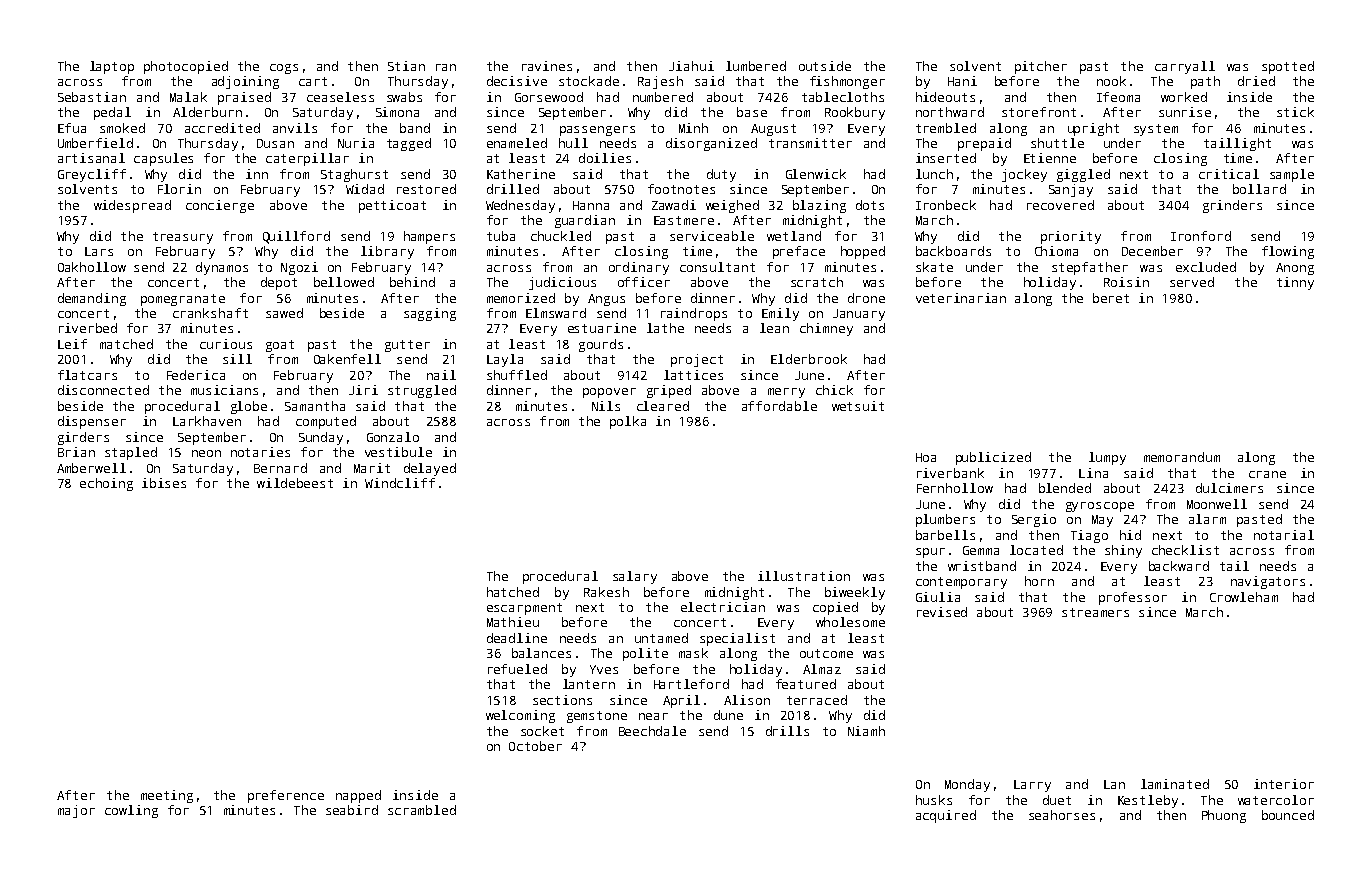 The image size is (1372, 887). I want to click on prepaid, so click(984, 144).
